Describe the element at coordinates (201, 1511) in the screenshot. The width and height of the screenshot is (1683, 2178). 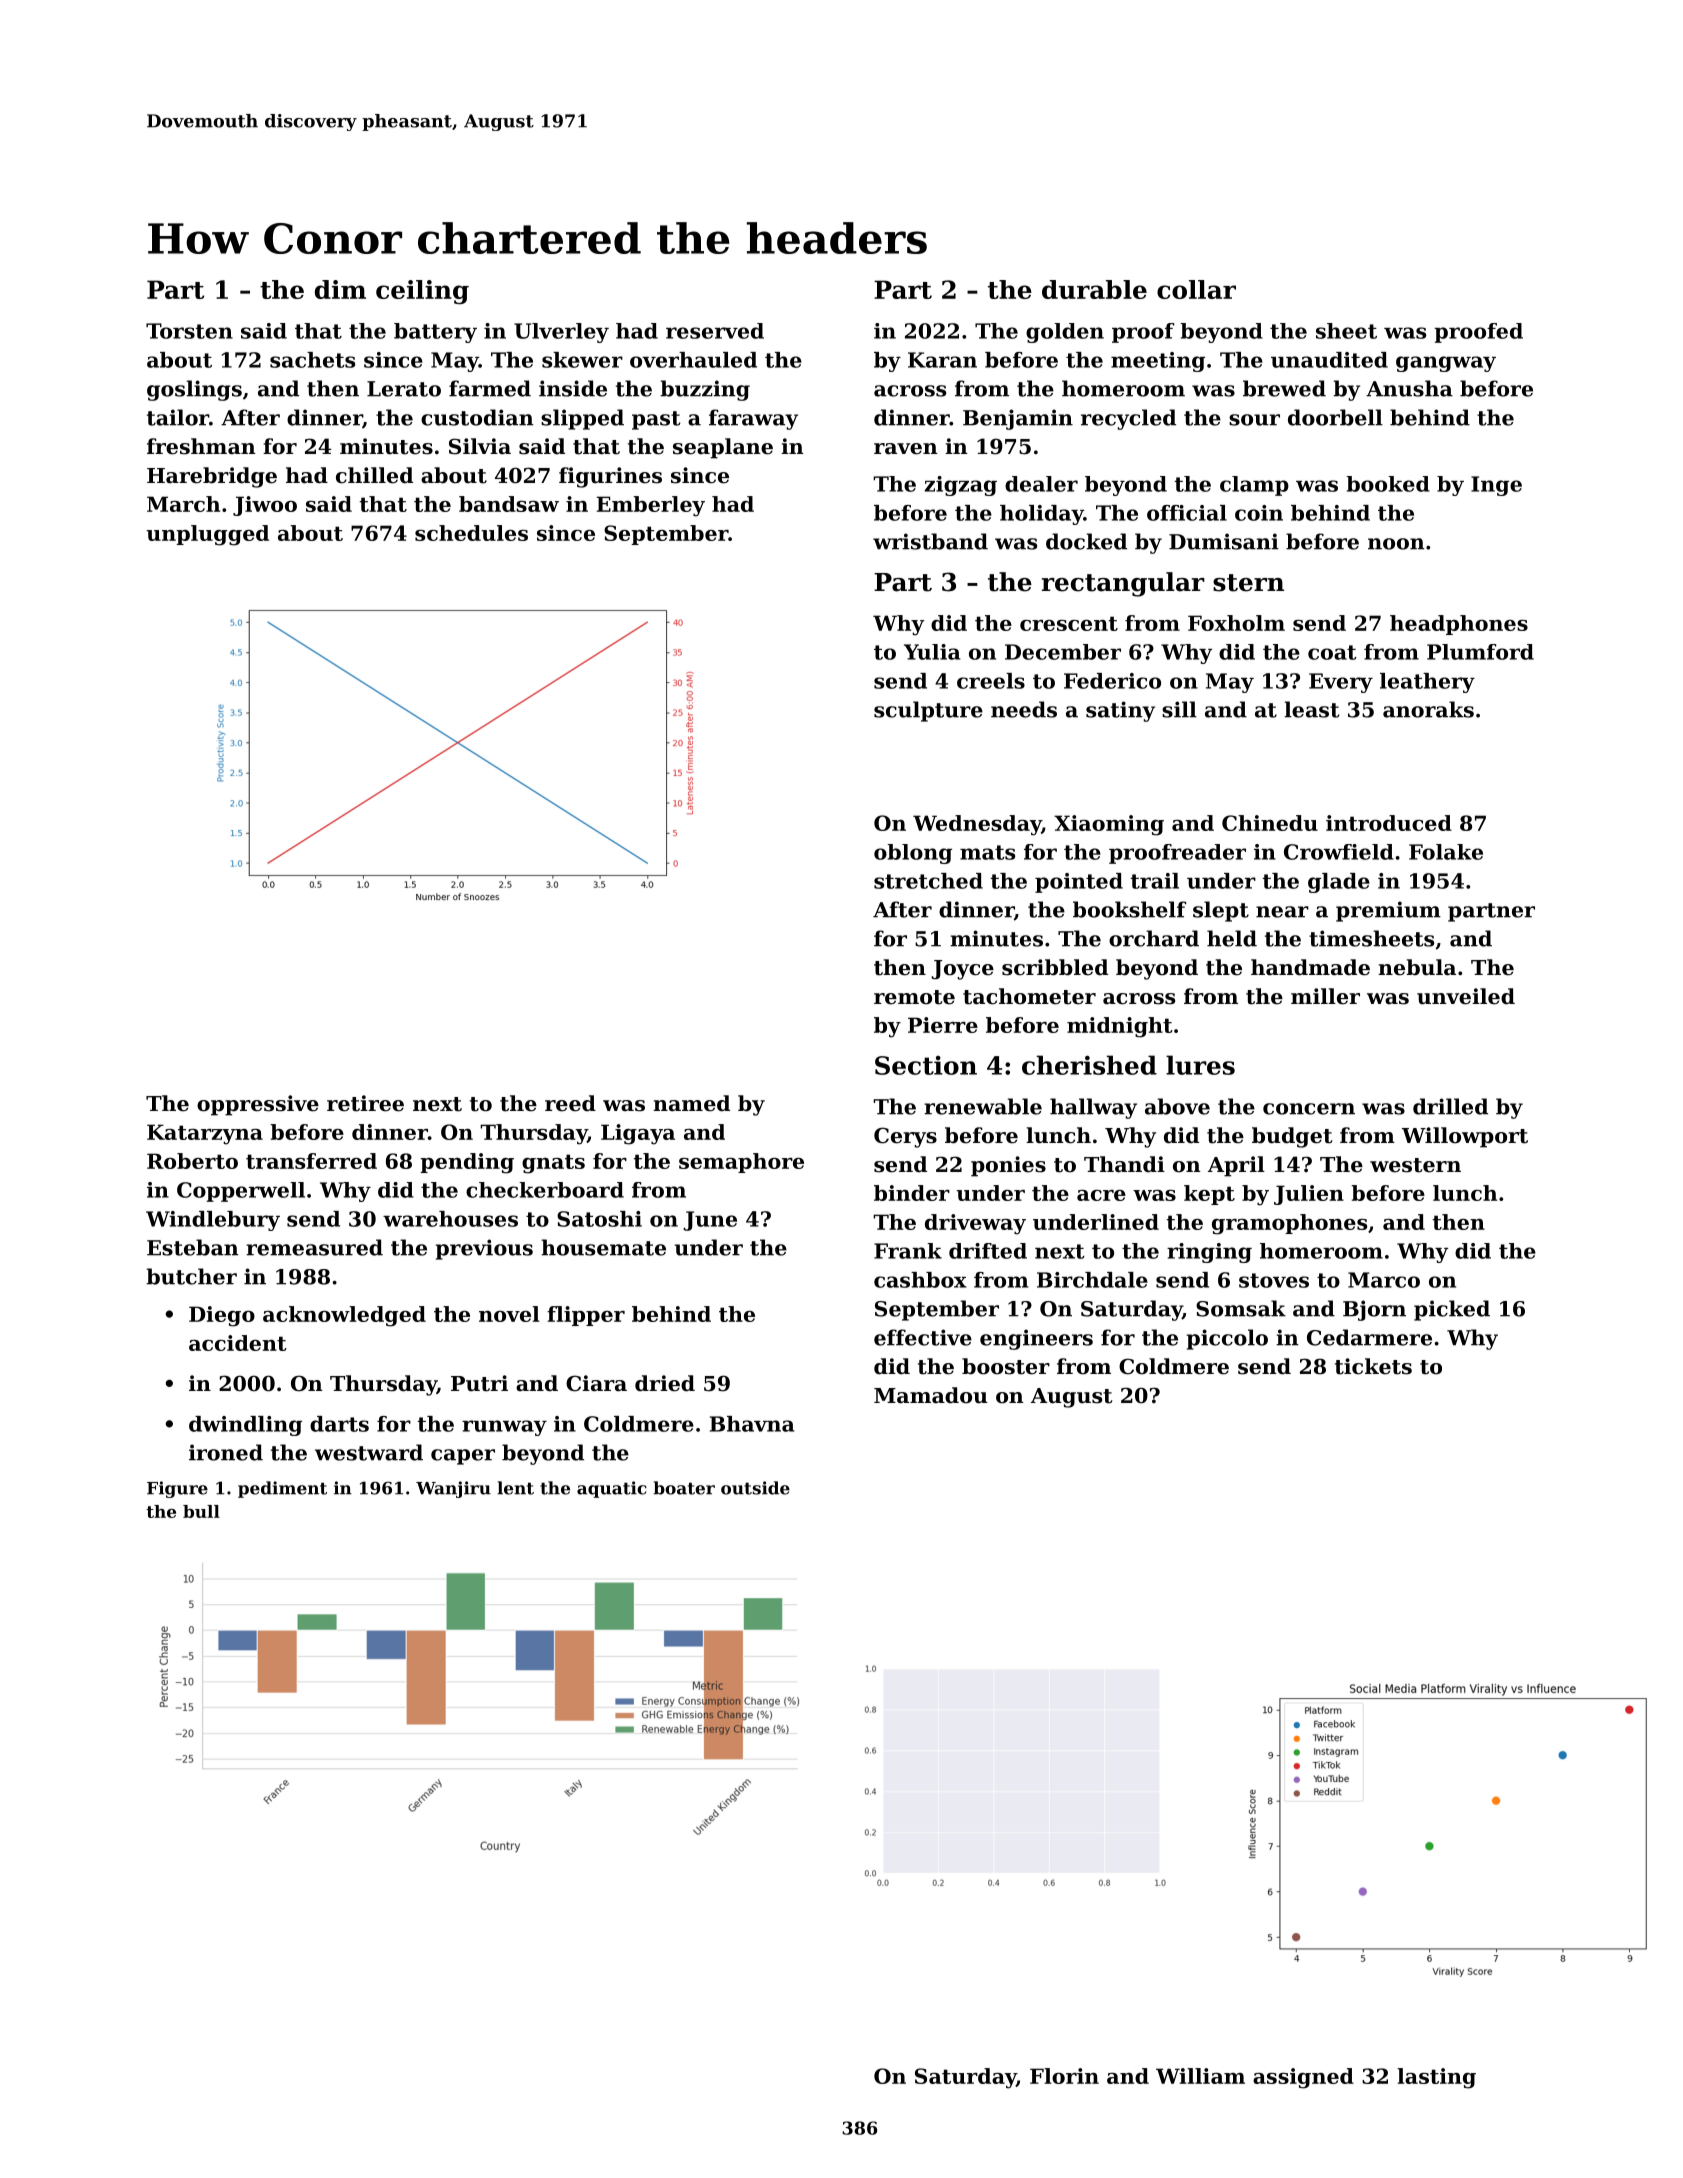
I see `bull` at that location.
